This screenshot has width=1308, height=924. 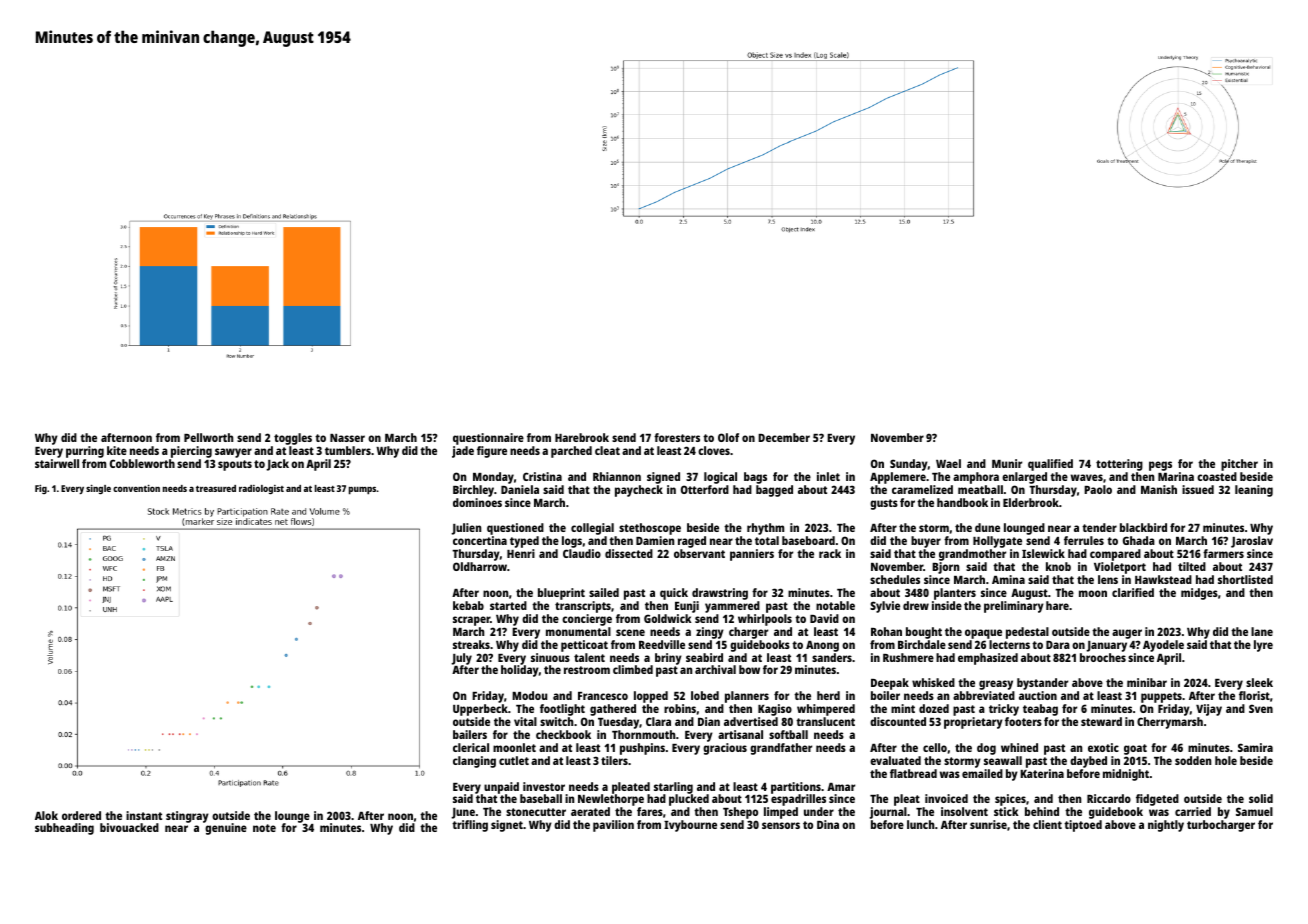 I want to click on vital, so click(x=525, y=721).
